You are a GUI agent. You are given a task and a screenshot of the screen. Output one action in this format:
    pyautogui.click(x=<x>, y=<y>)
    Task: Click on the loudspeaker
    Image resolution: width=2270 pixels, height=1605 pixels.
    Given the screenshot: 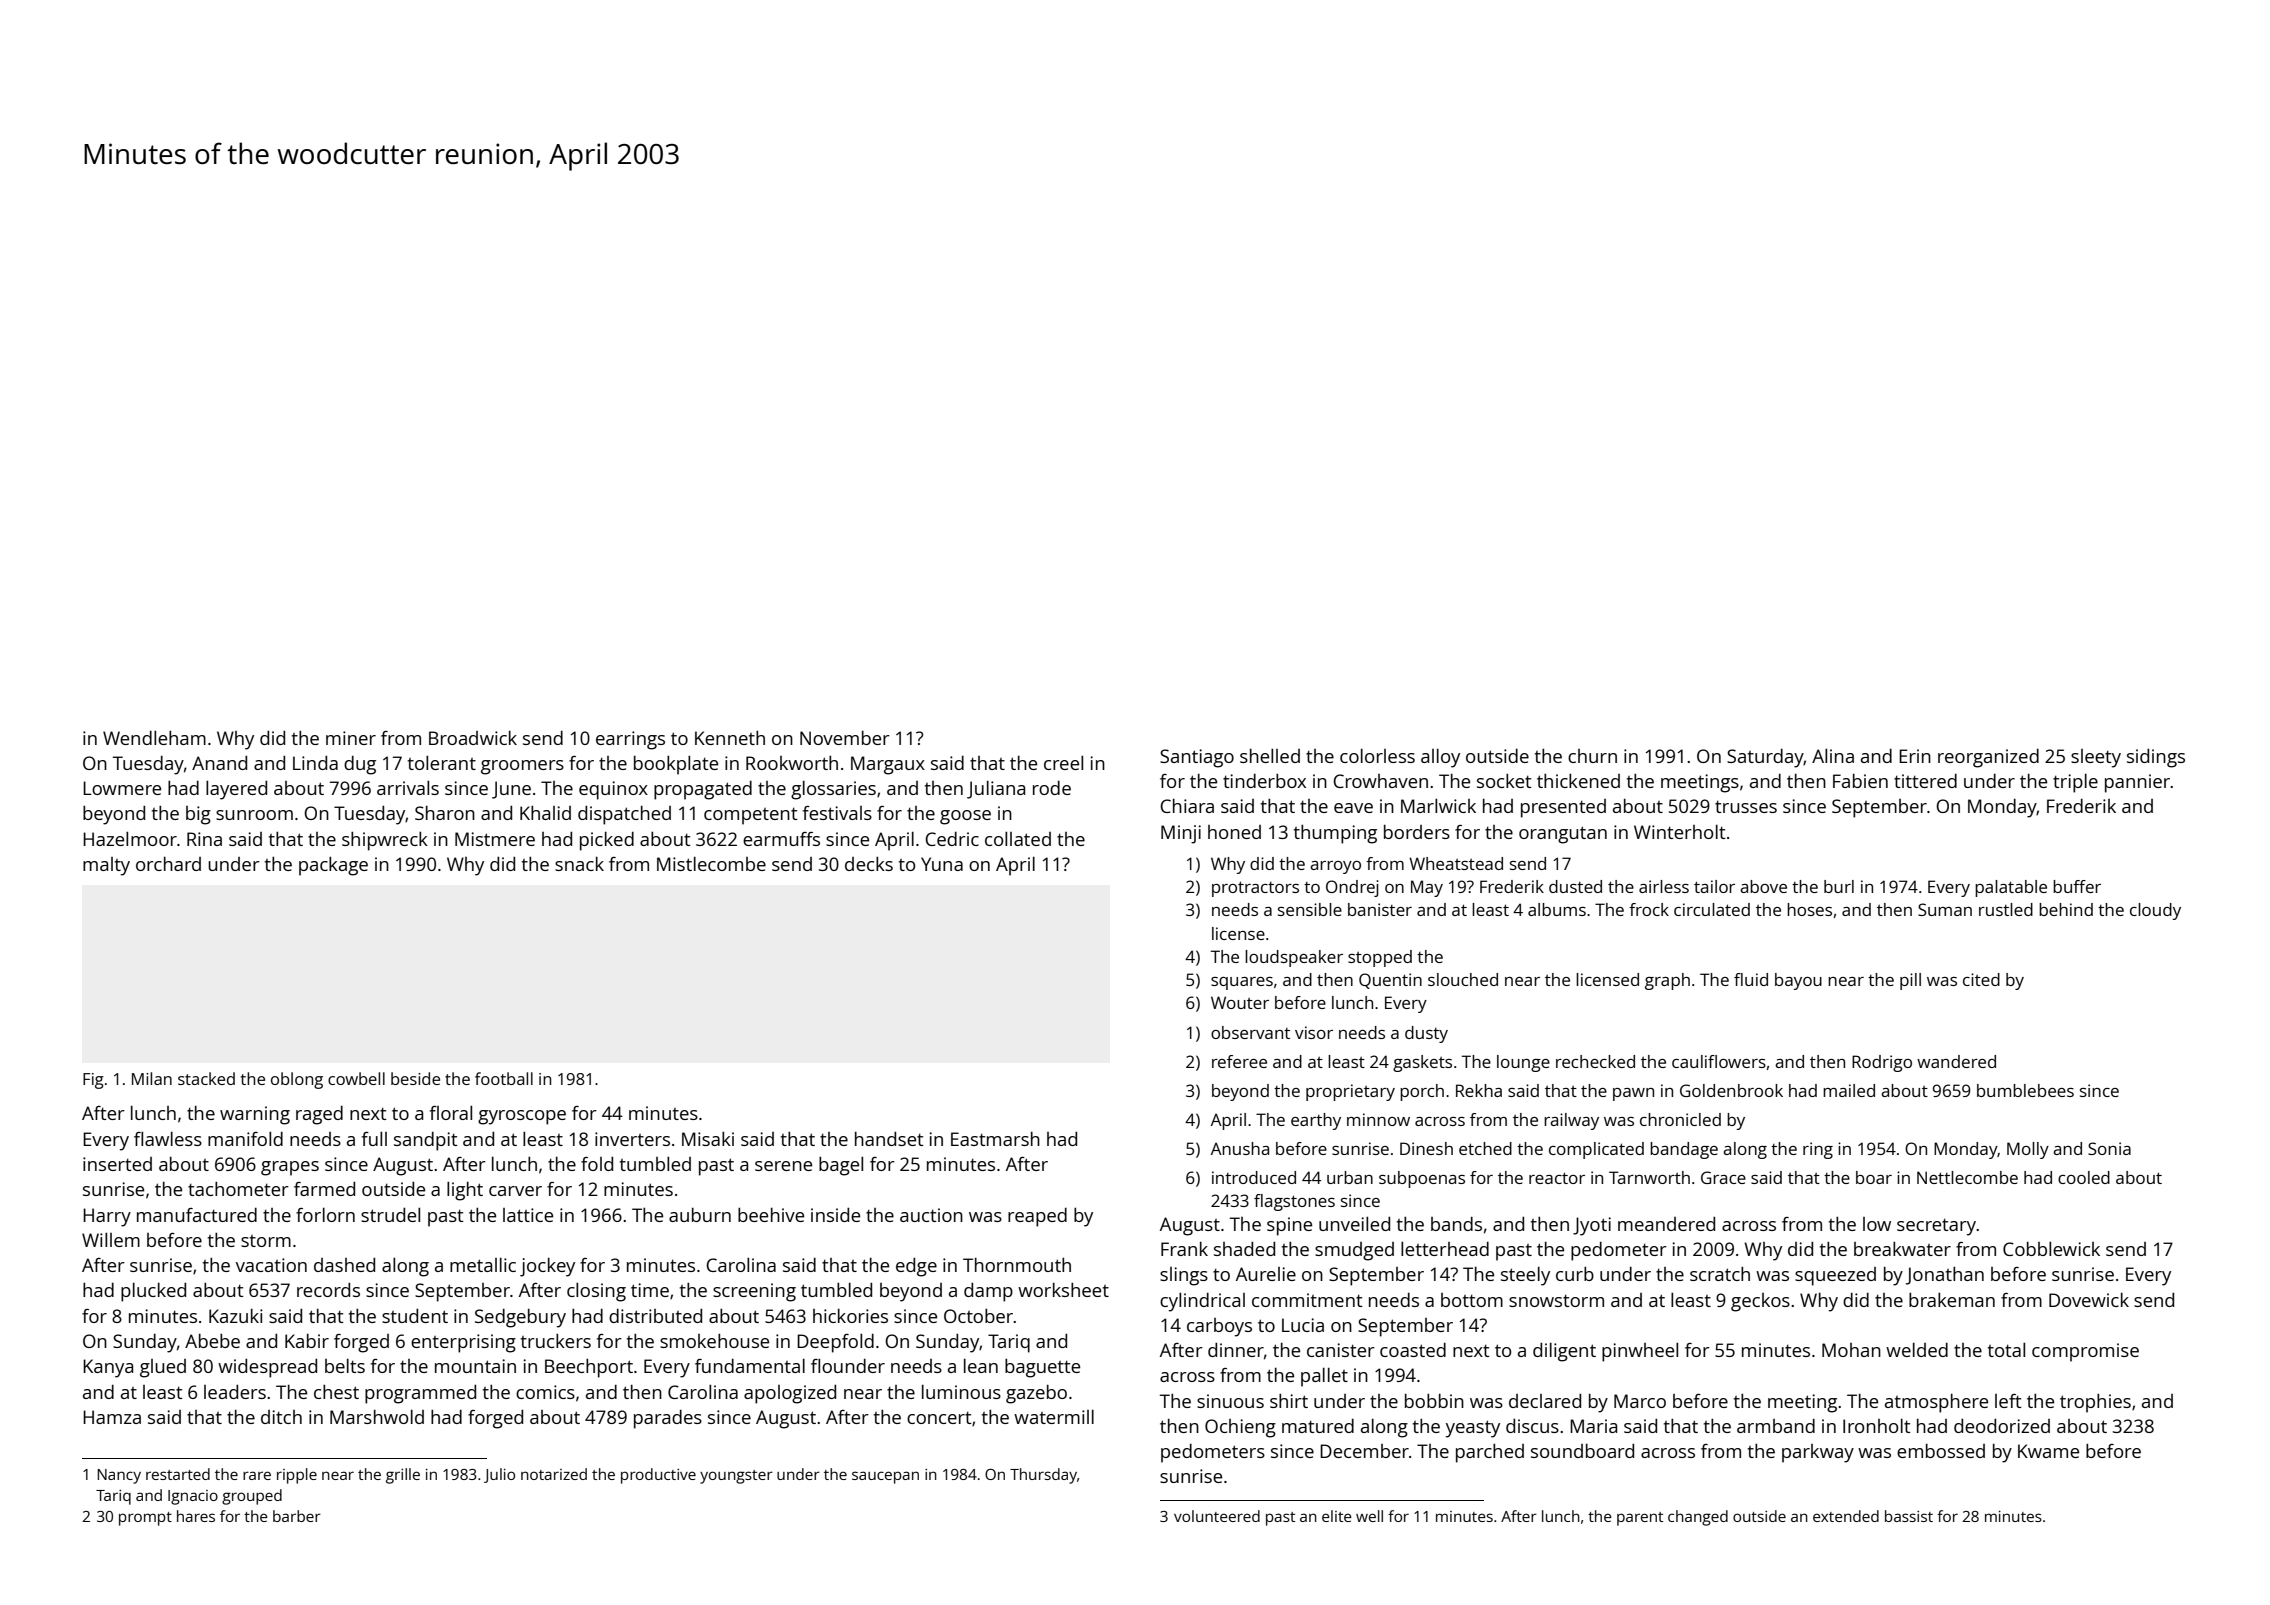 What is the action you would take?
    pyautogui.click(x=1294, y=958)
